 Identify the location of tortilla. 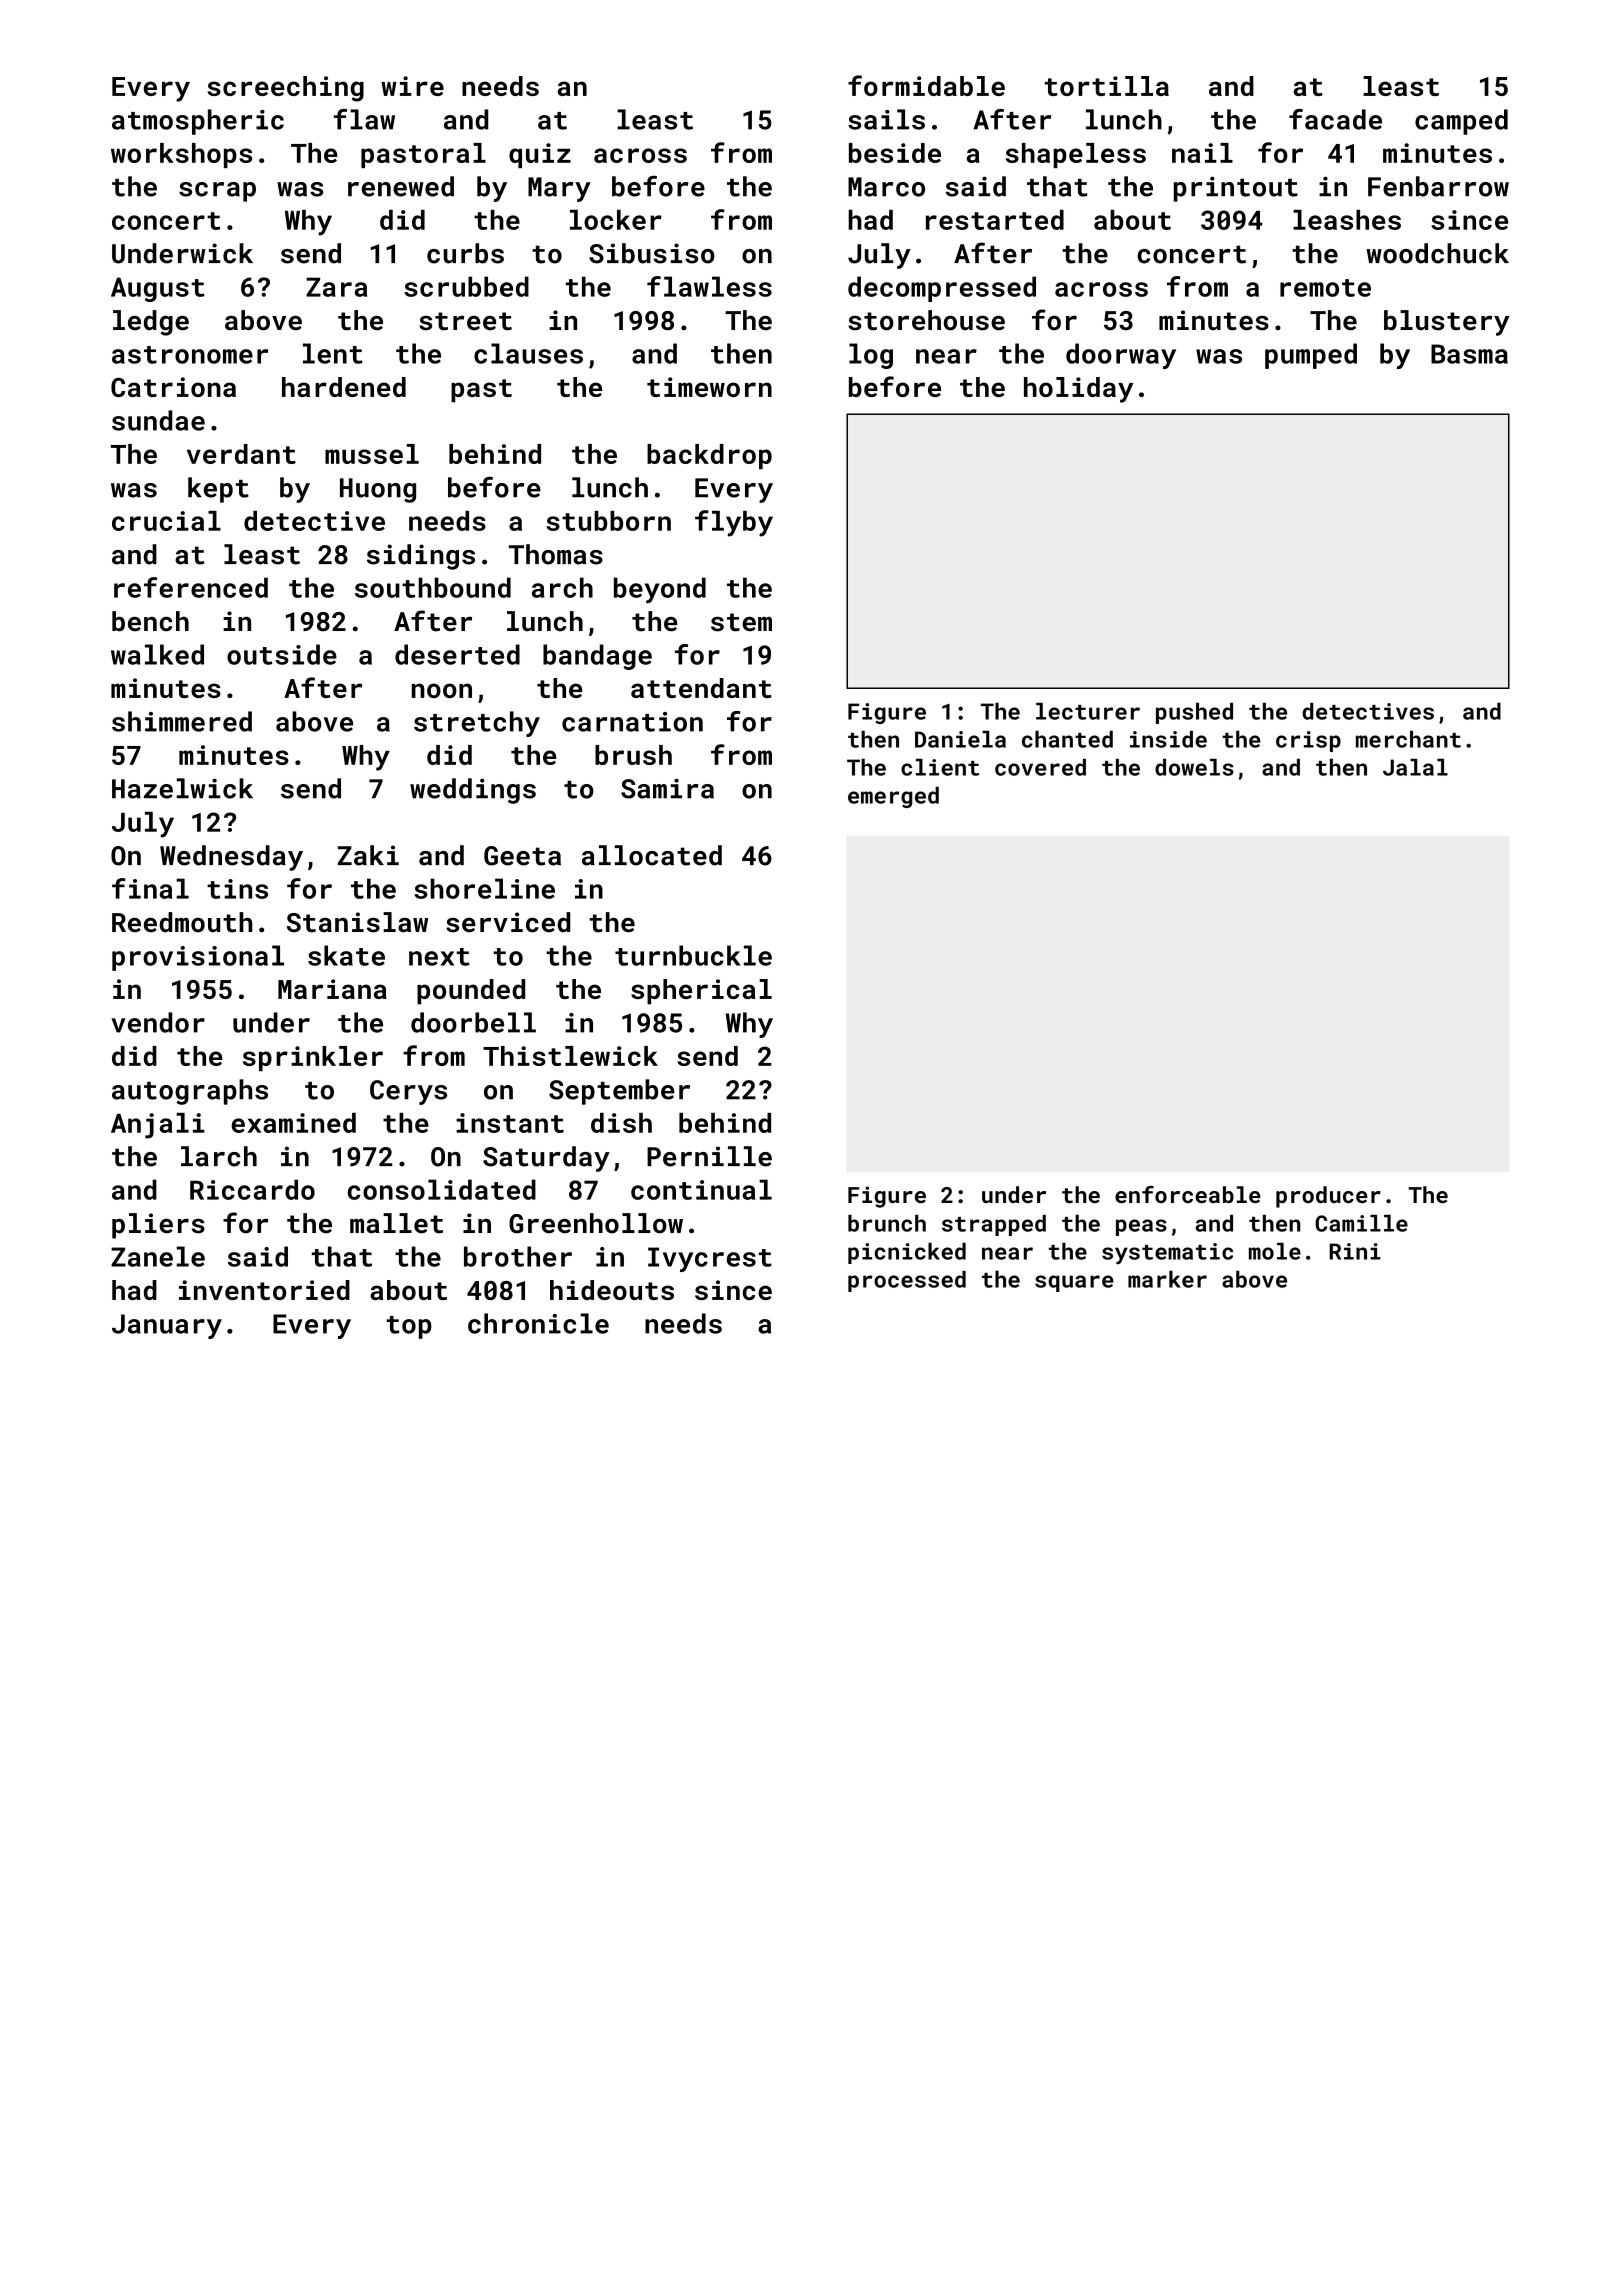
(1106, 86).
